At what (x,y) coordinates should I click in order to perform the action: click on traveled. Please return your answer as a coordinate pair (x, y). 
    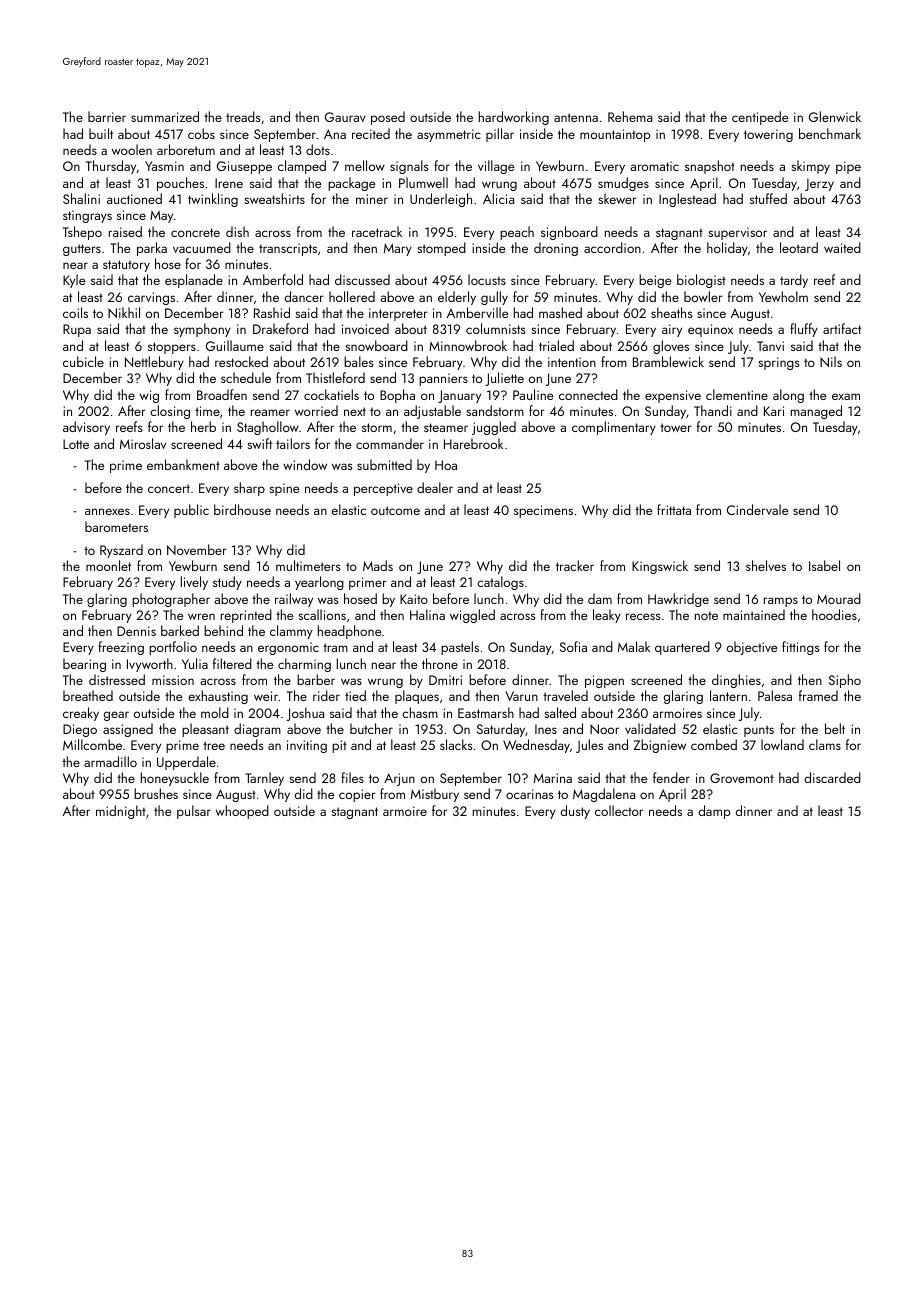
    Looking at the image, I should click on (565, 695).
